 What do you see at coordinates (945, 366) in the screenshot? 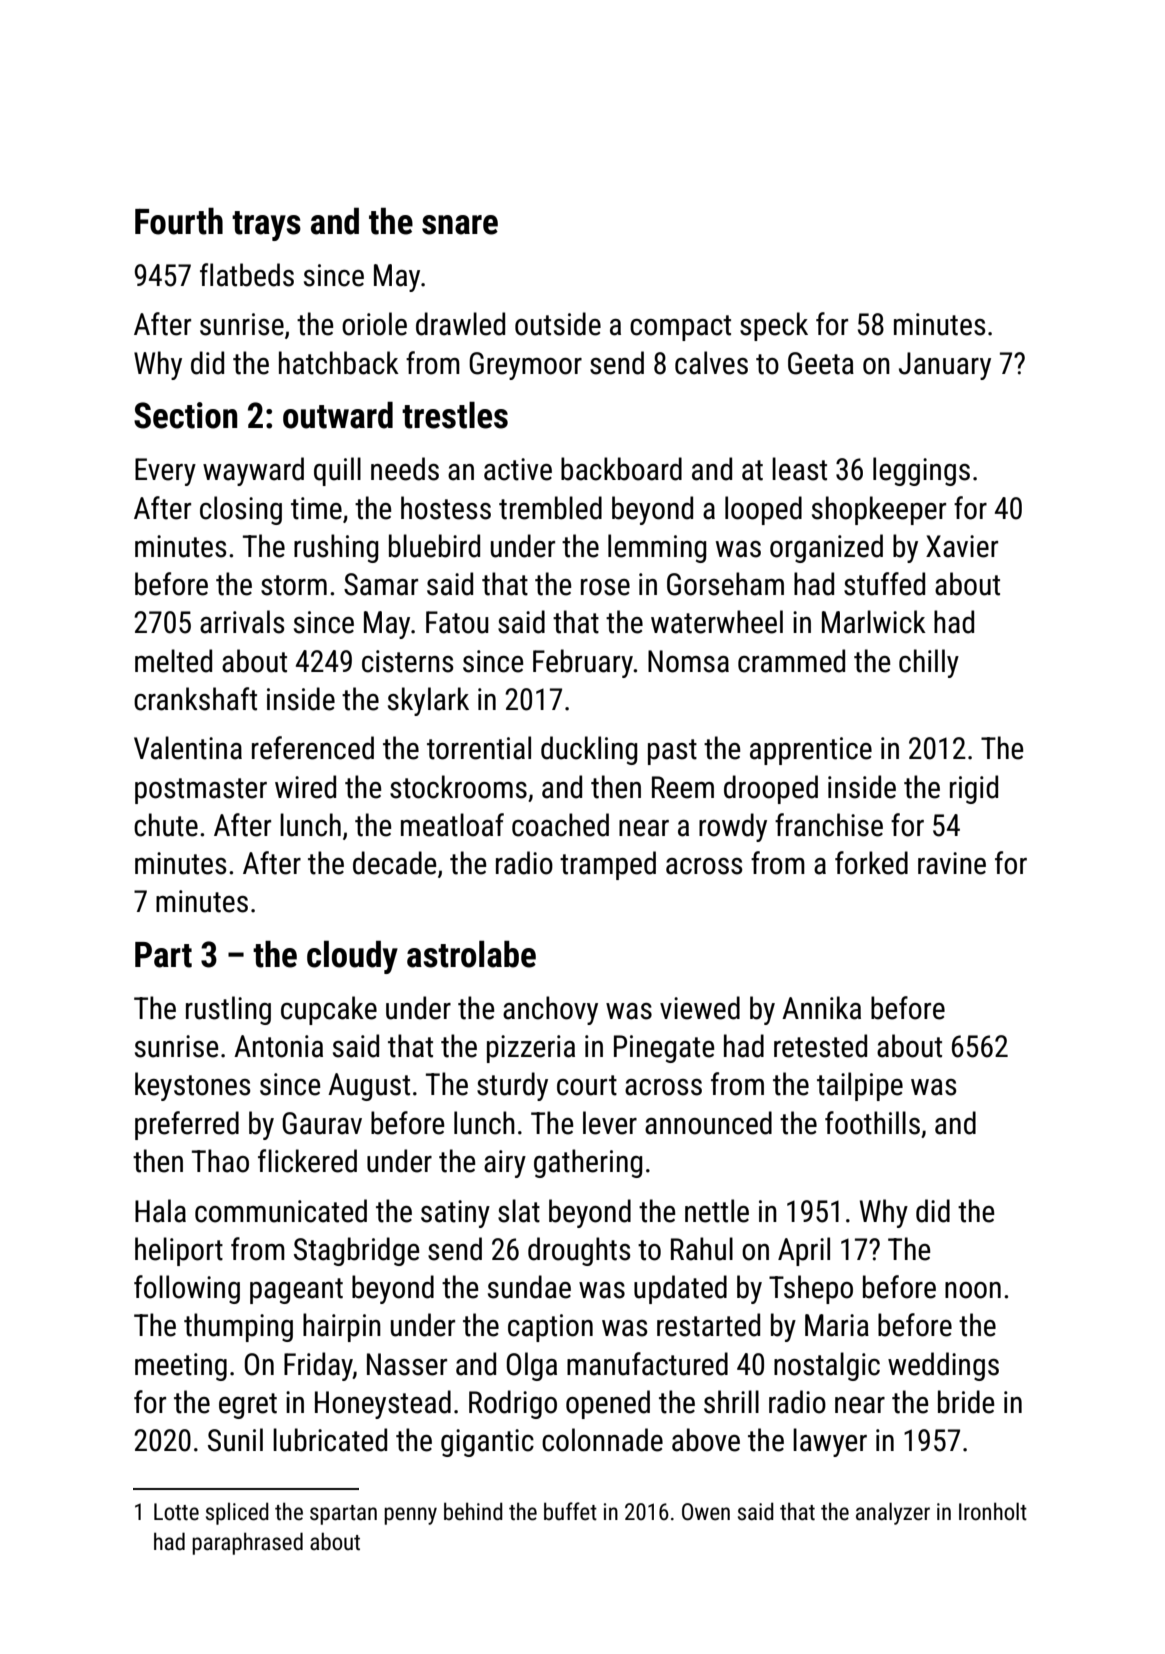
I see `January` at bounding box center [945, 366].
